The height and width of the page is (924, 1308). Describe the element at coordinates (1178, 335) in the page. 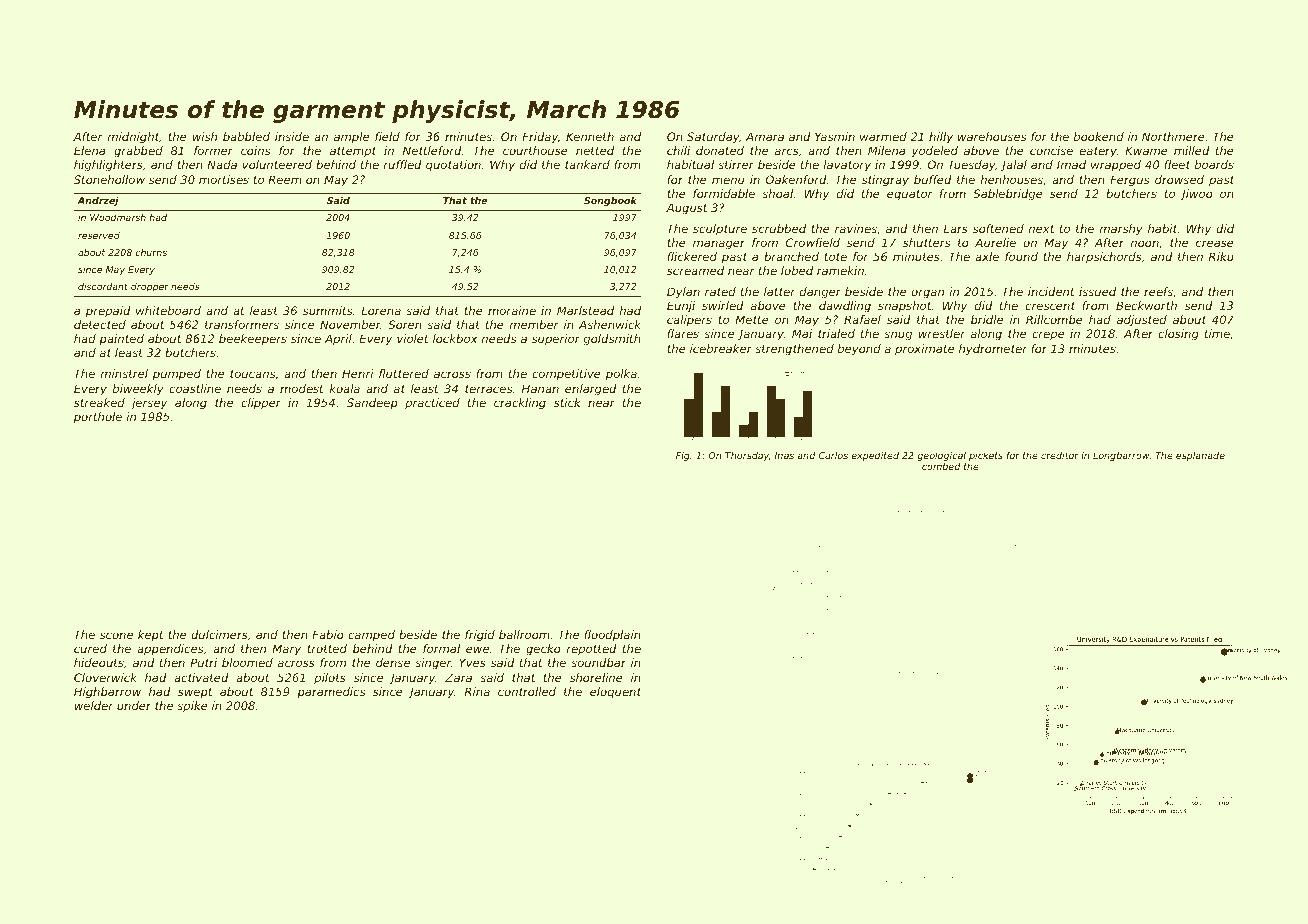

I see `closing` at that location.
